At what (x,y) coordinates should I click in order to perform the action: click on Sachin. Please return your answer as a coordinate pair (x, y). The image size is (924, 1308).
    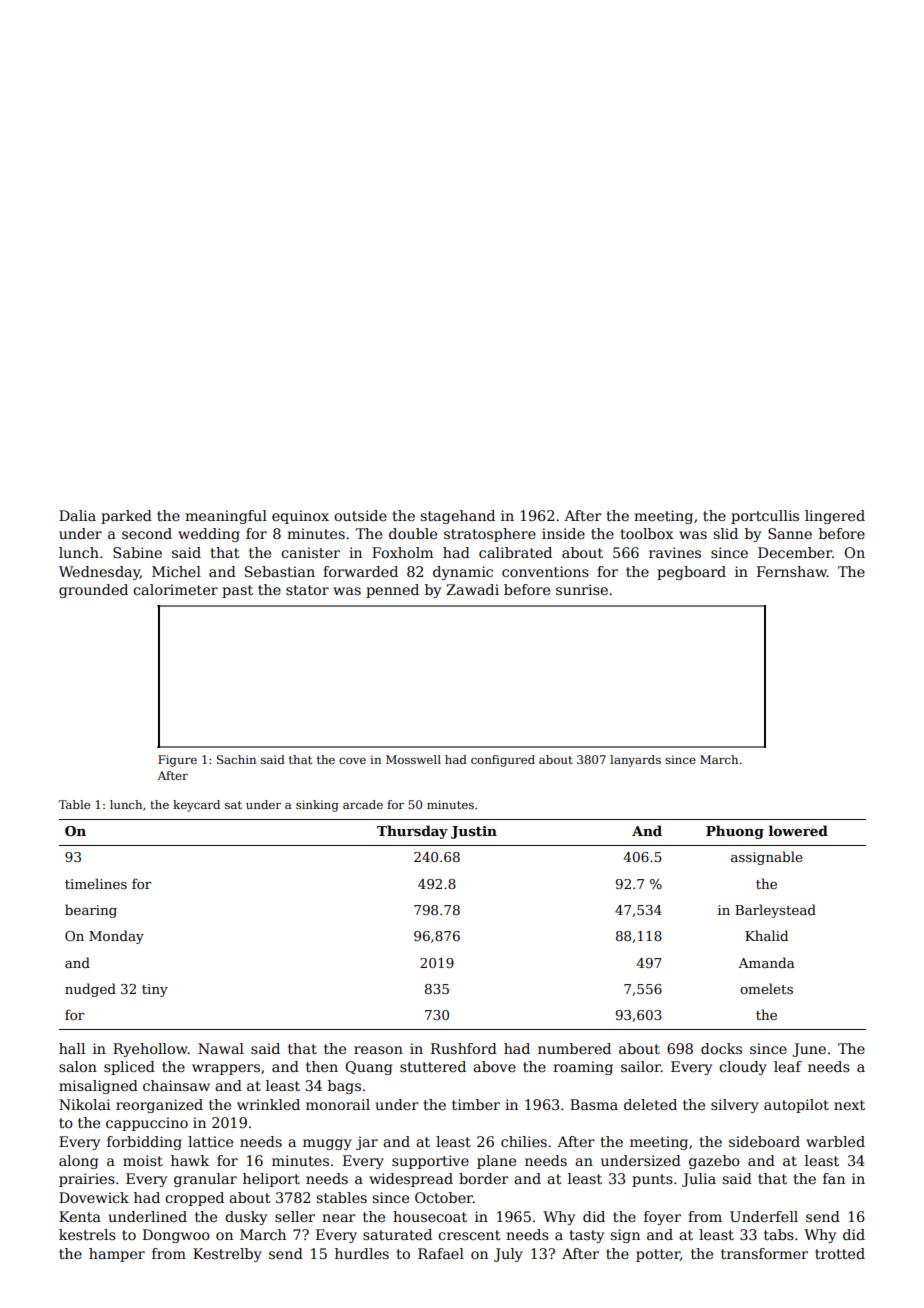
    Looking at the image, I should click on (236, 759).
